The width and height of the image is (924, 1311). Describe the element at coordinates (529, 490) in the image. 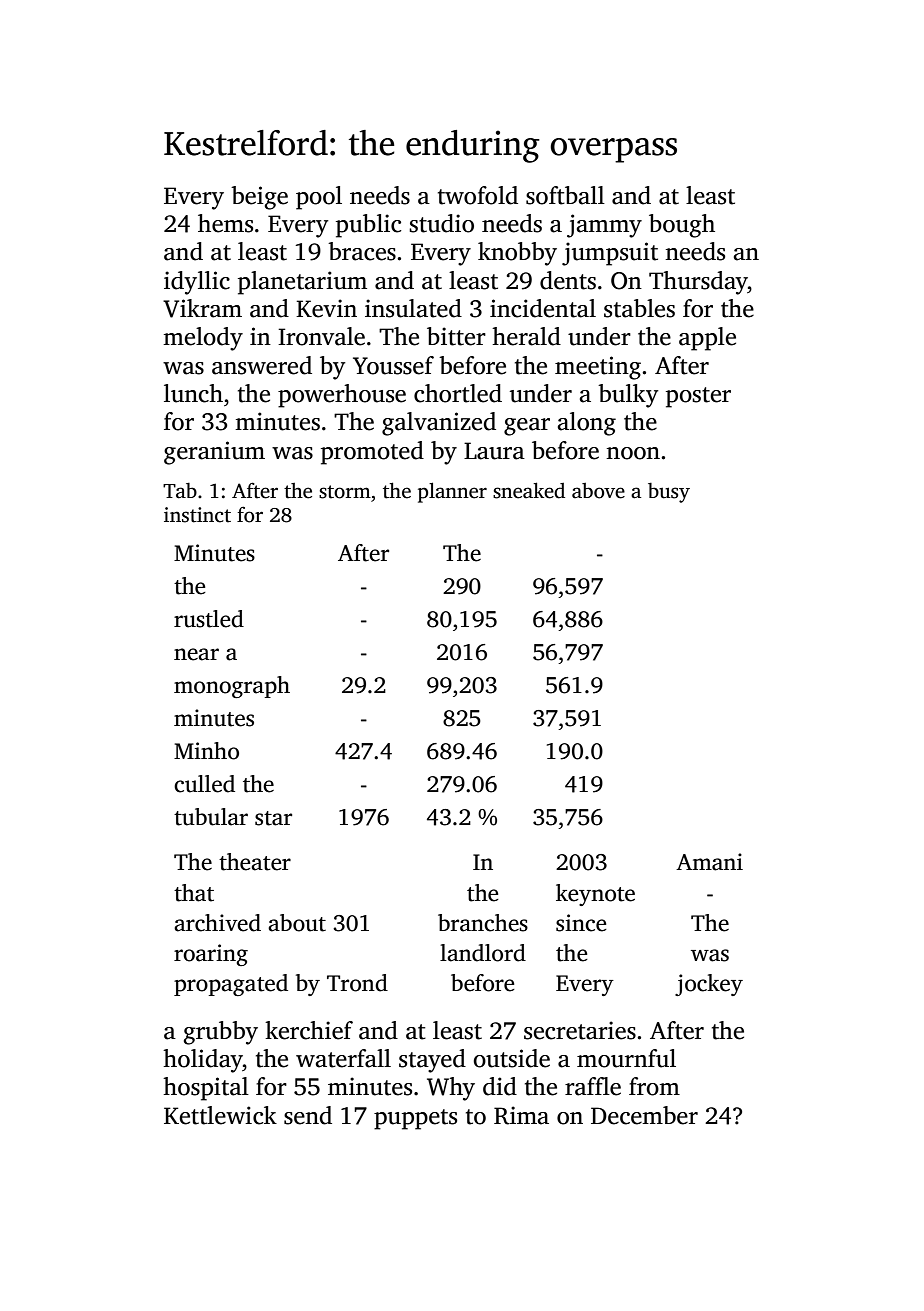

I see `sneaked` at that location.
